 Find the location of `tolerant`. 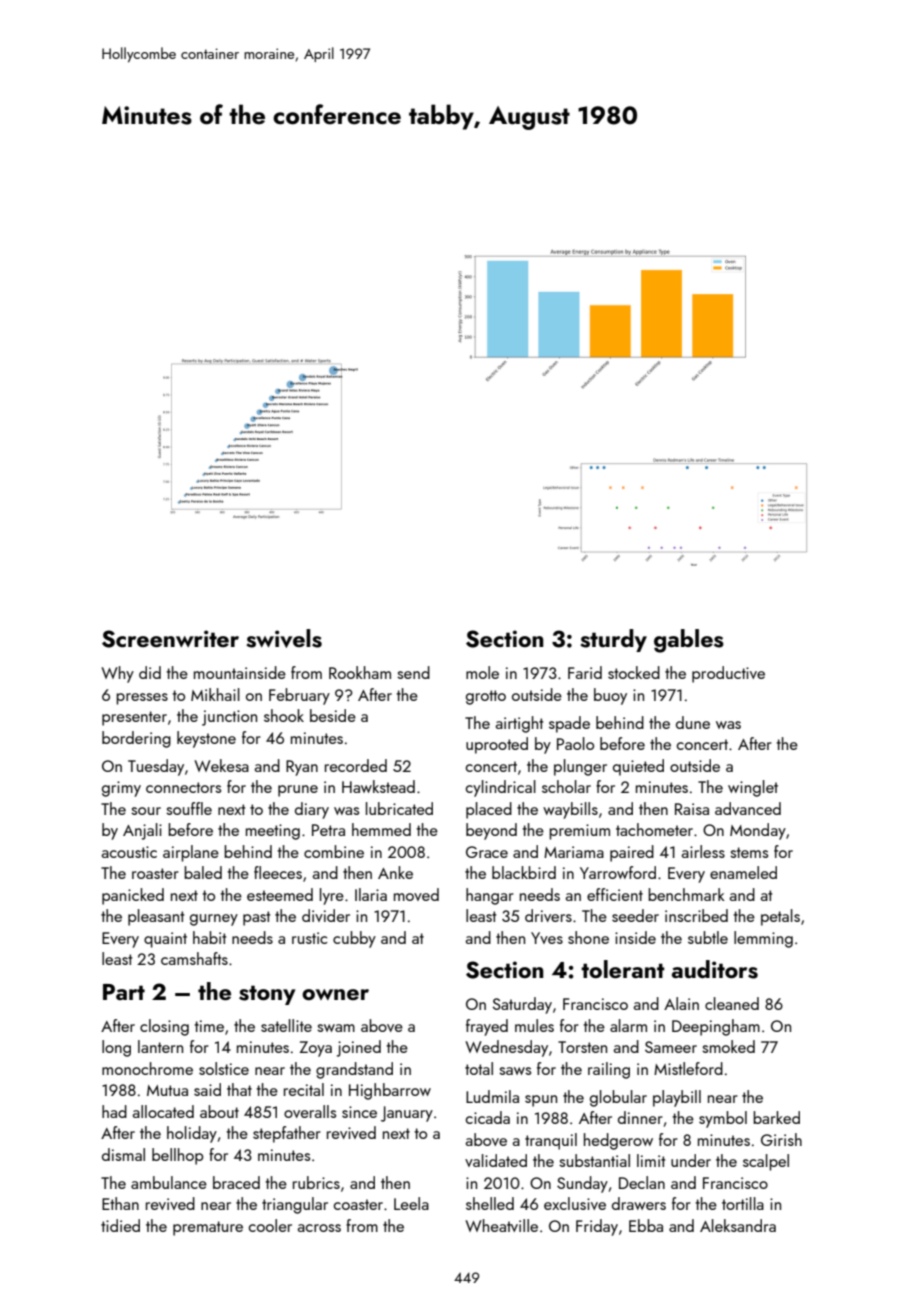

tolerant is located at coordinates (623, 969).
